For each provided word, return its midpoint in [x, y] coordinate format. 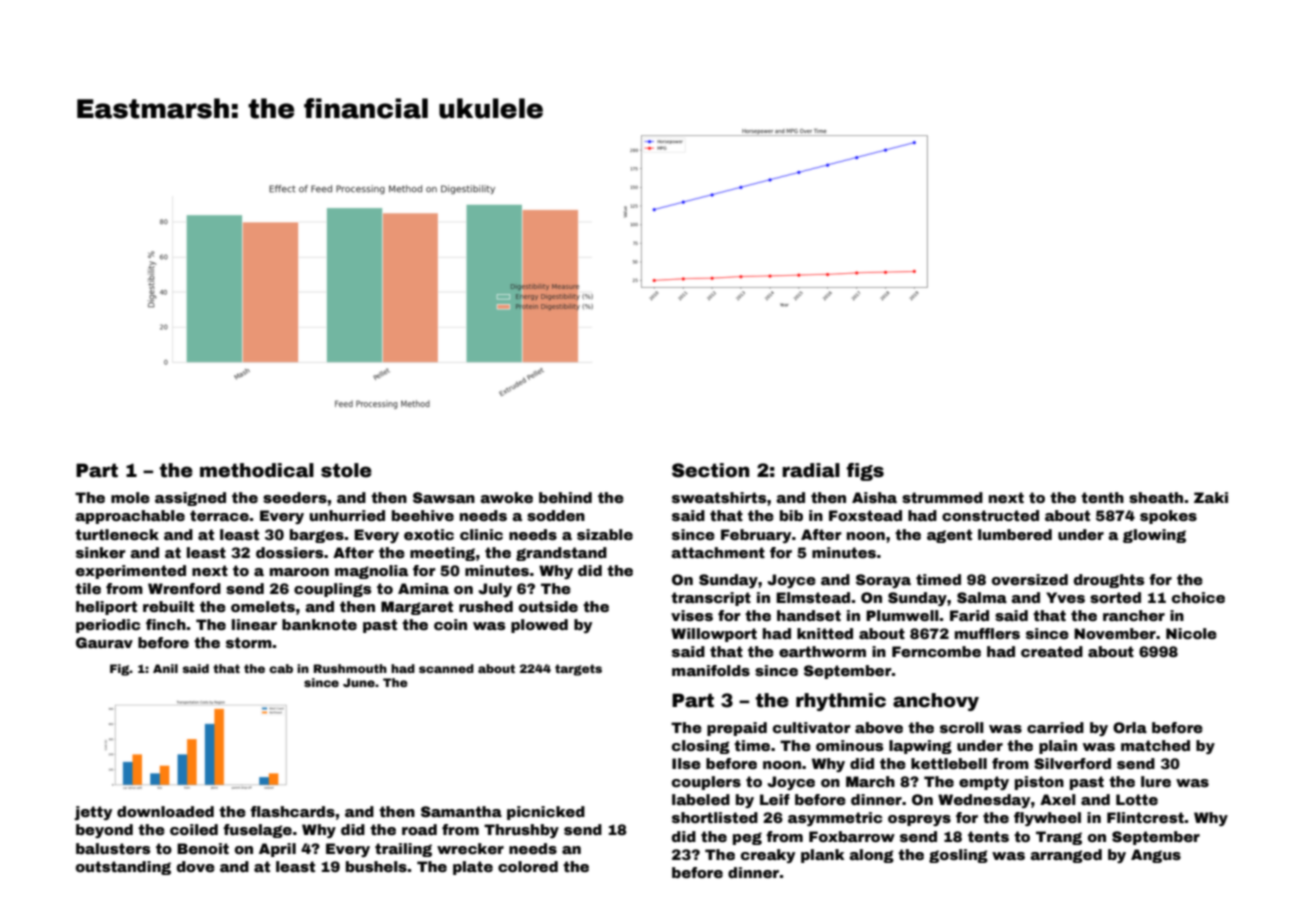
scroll [962, 727]
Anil [165, 668]
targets [578, 670]
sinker [101, 552]
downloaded [165, 811]
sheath [1156, 497]
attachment [718, 552]
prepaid [737, 729]
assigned [190, 499]
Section [711, 470]
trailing [403, 850]
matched [1155, 745]
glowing [1154, 536]
